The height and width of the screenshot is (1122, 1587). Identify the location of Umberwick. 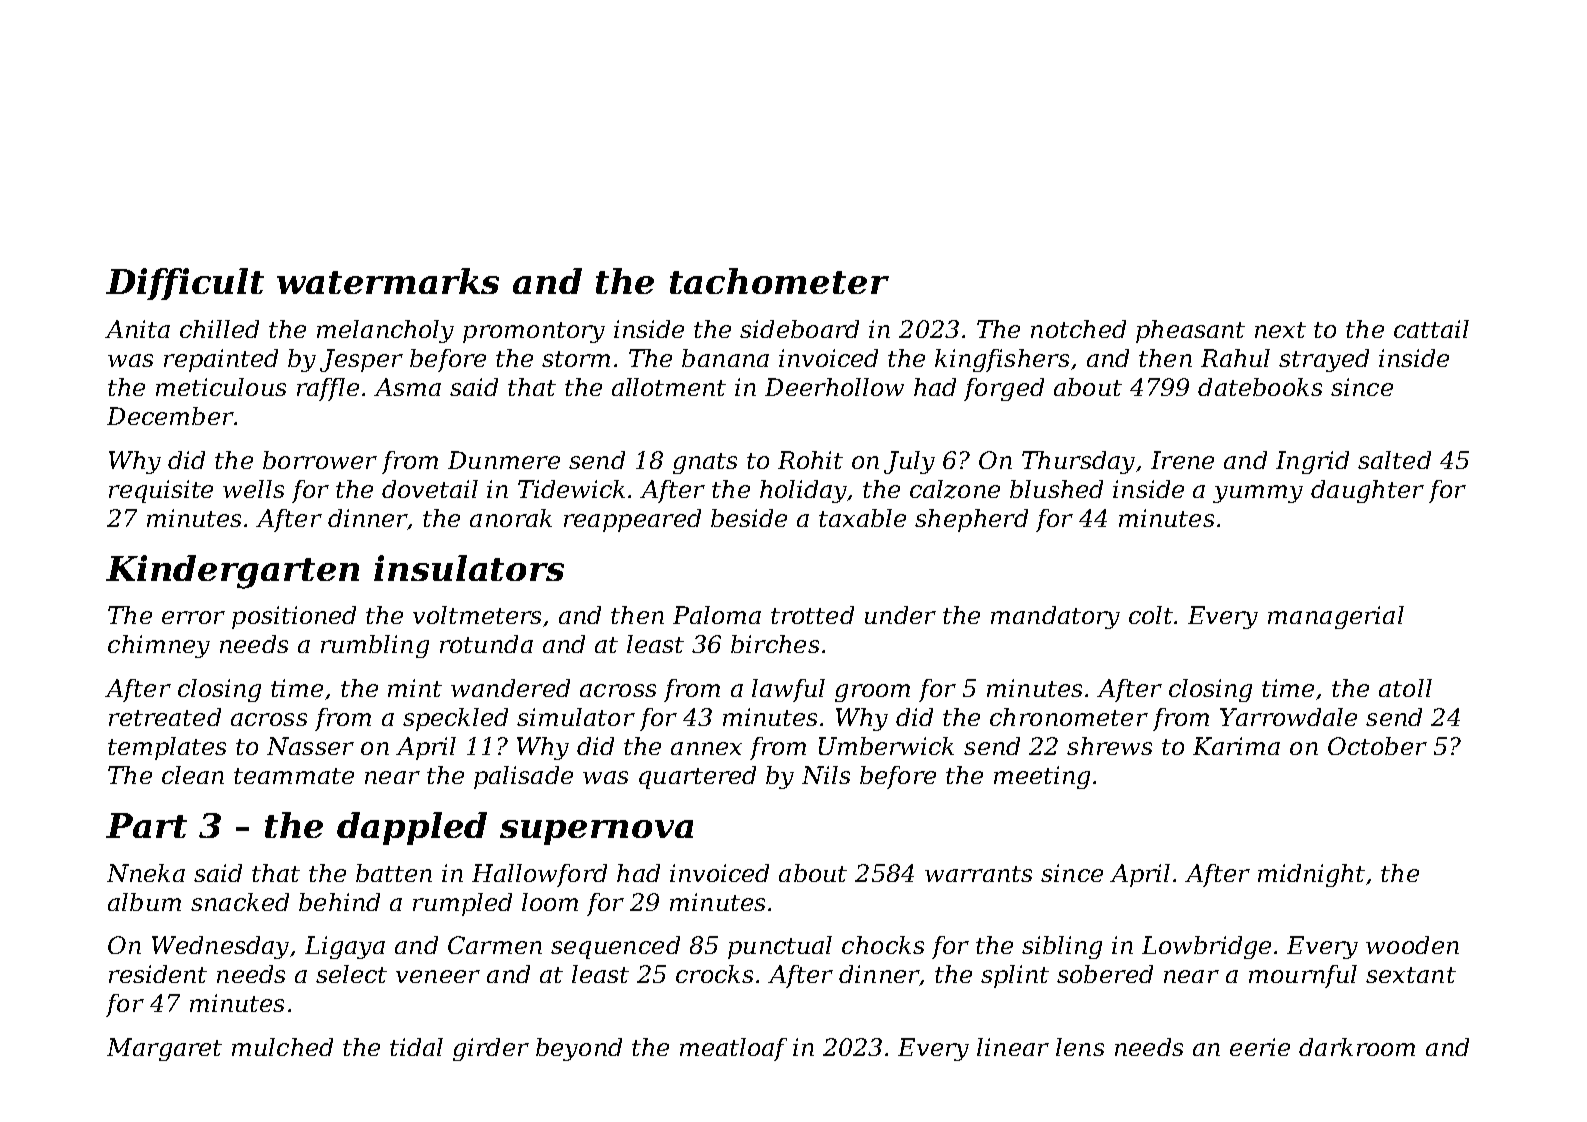
(886, 746).
